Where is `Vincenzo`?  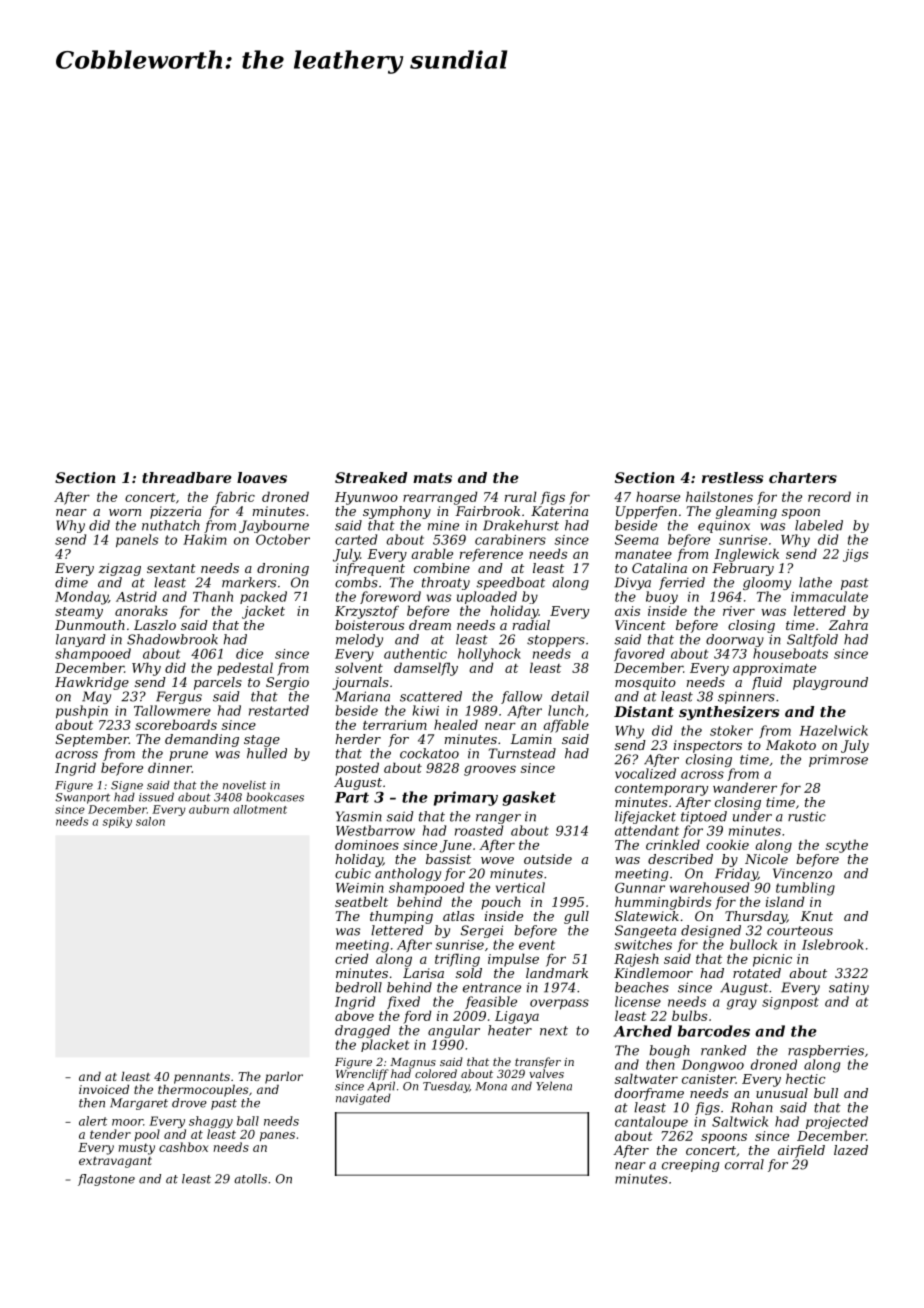 Vincenzo is located at coordinates (802, 873).
